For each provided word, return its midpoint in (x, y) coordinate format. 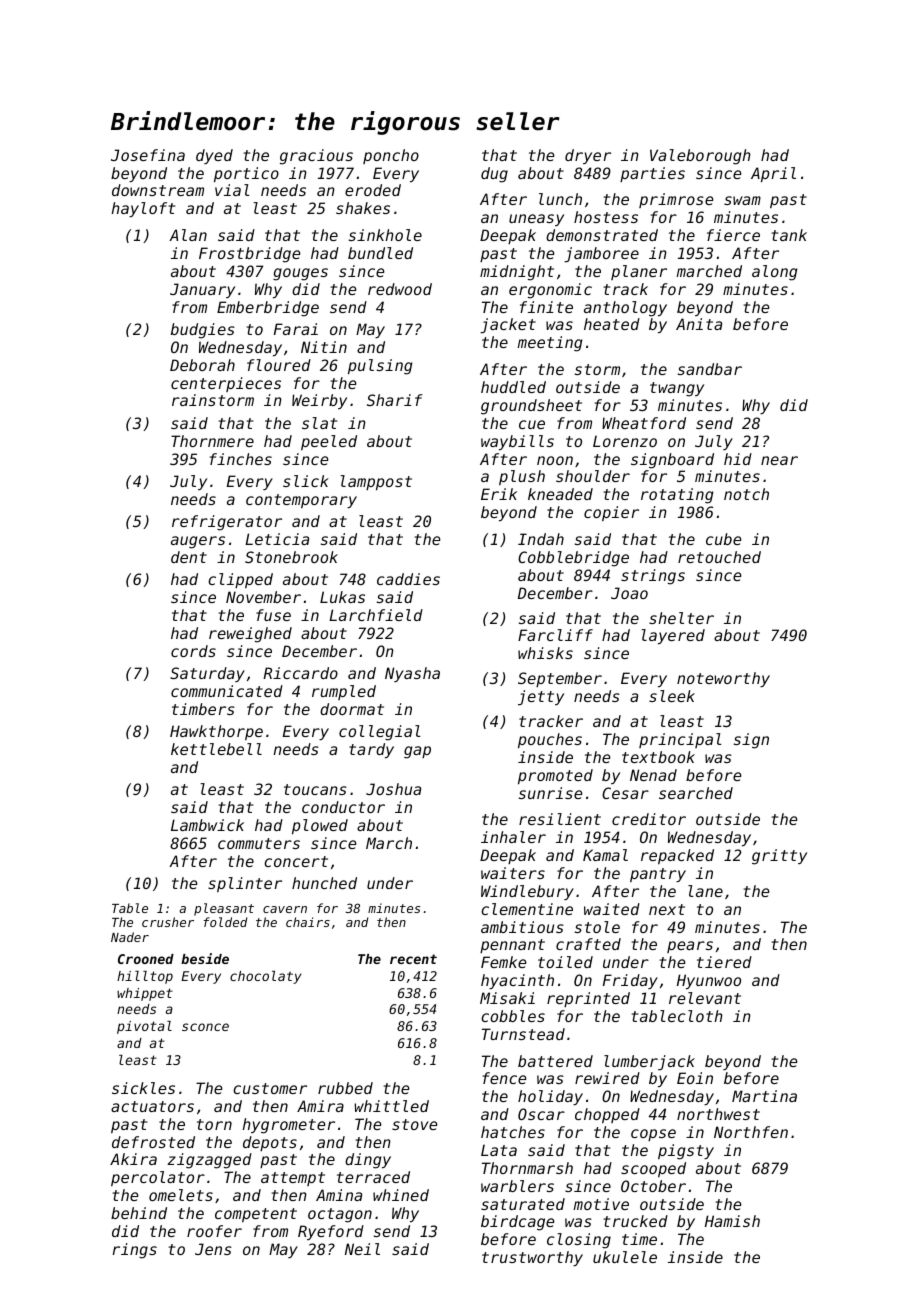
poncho (391, 156)
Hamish (732, 1221)
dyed (214, 156)
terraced (373, 1177)
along (774, 273)
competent (256, 1215)
